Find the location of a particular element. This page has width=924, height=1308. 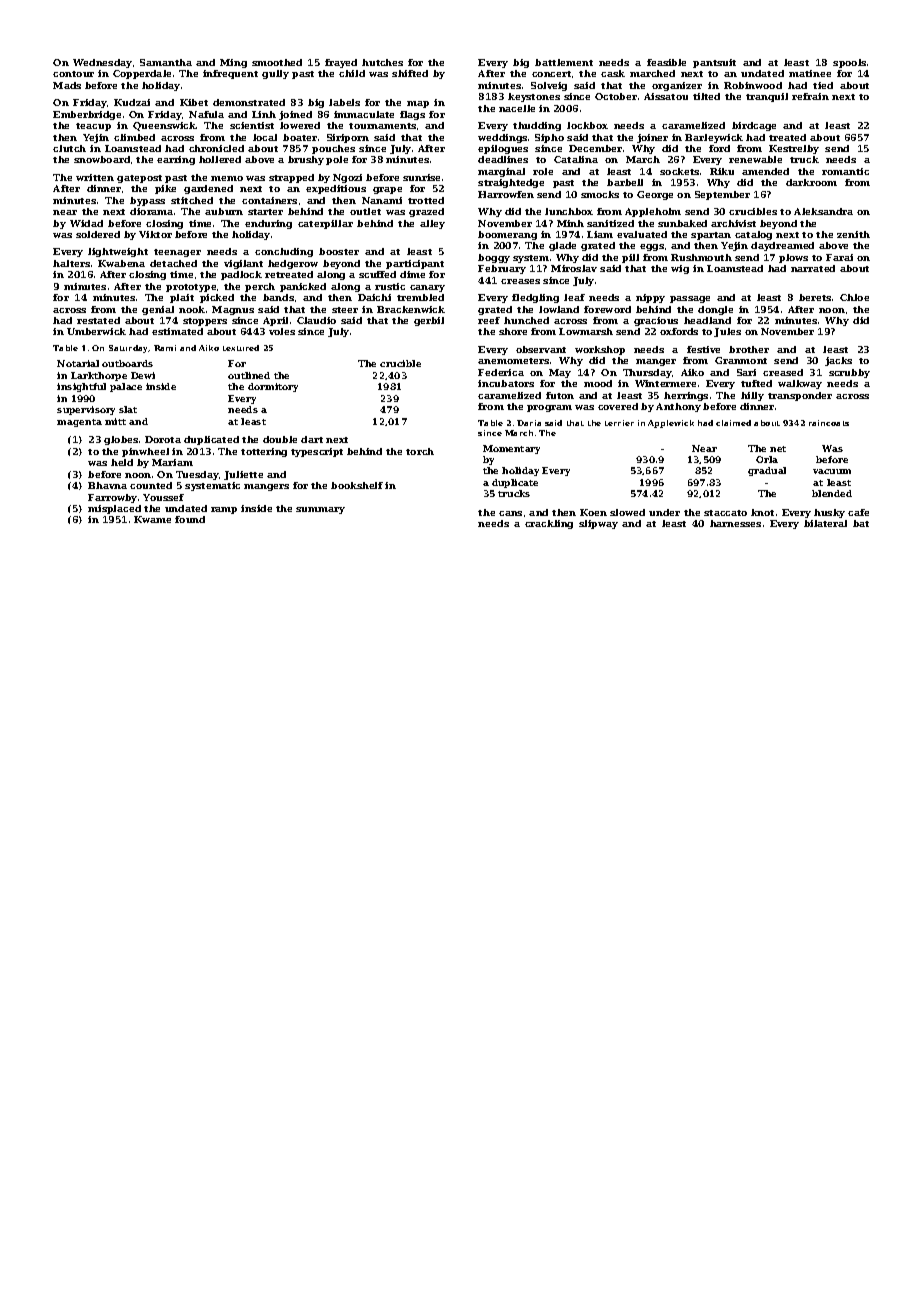

frayed is located at coordinates (341, 63).
